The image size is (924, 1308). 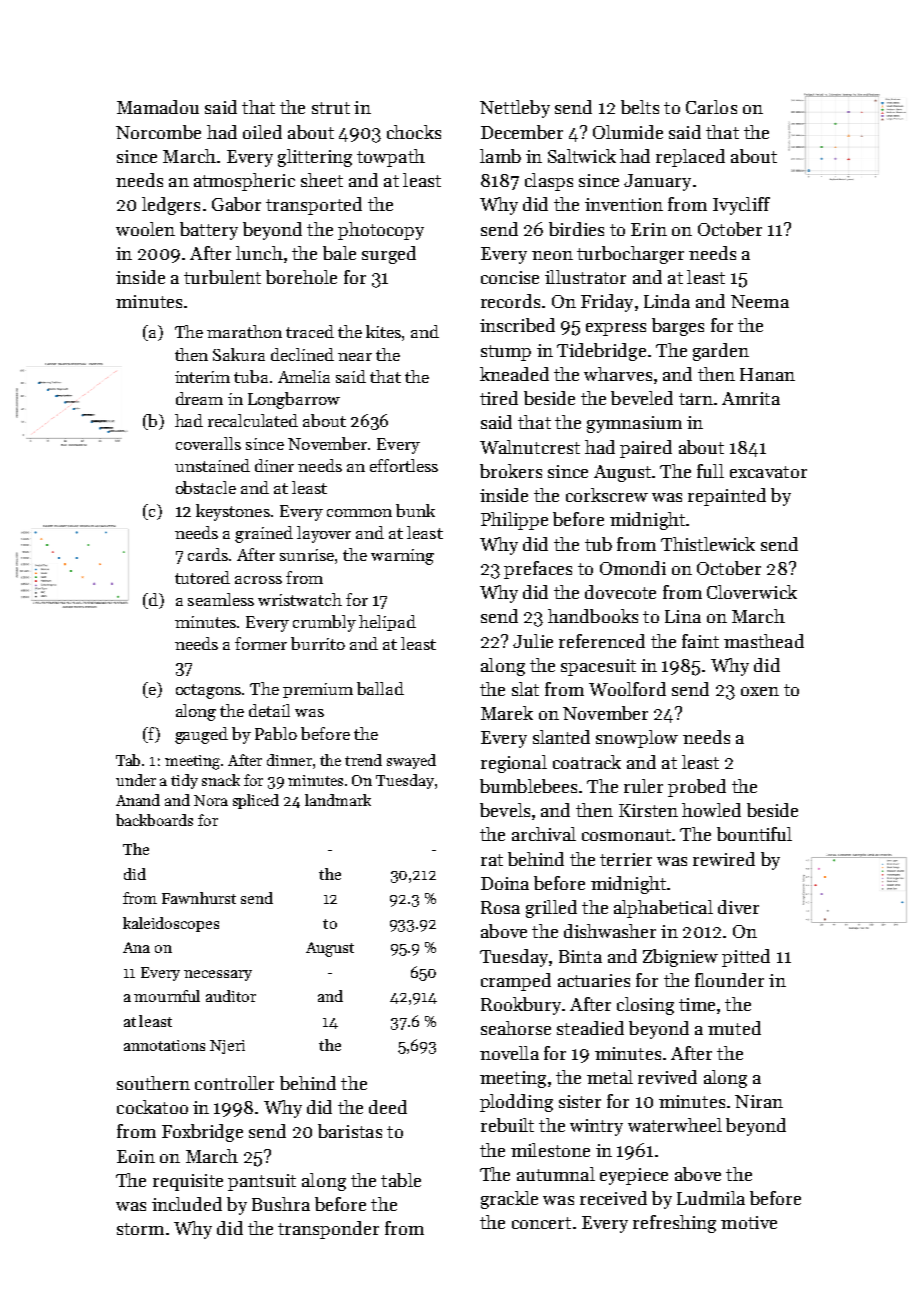 What do you see at coordinates (741, 206) in the image?
I see `Ivycliff` at bounding box center [741, 206].
